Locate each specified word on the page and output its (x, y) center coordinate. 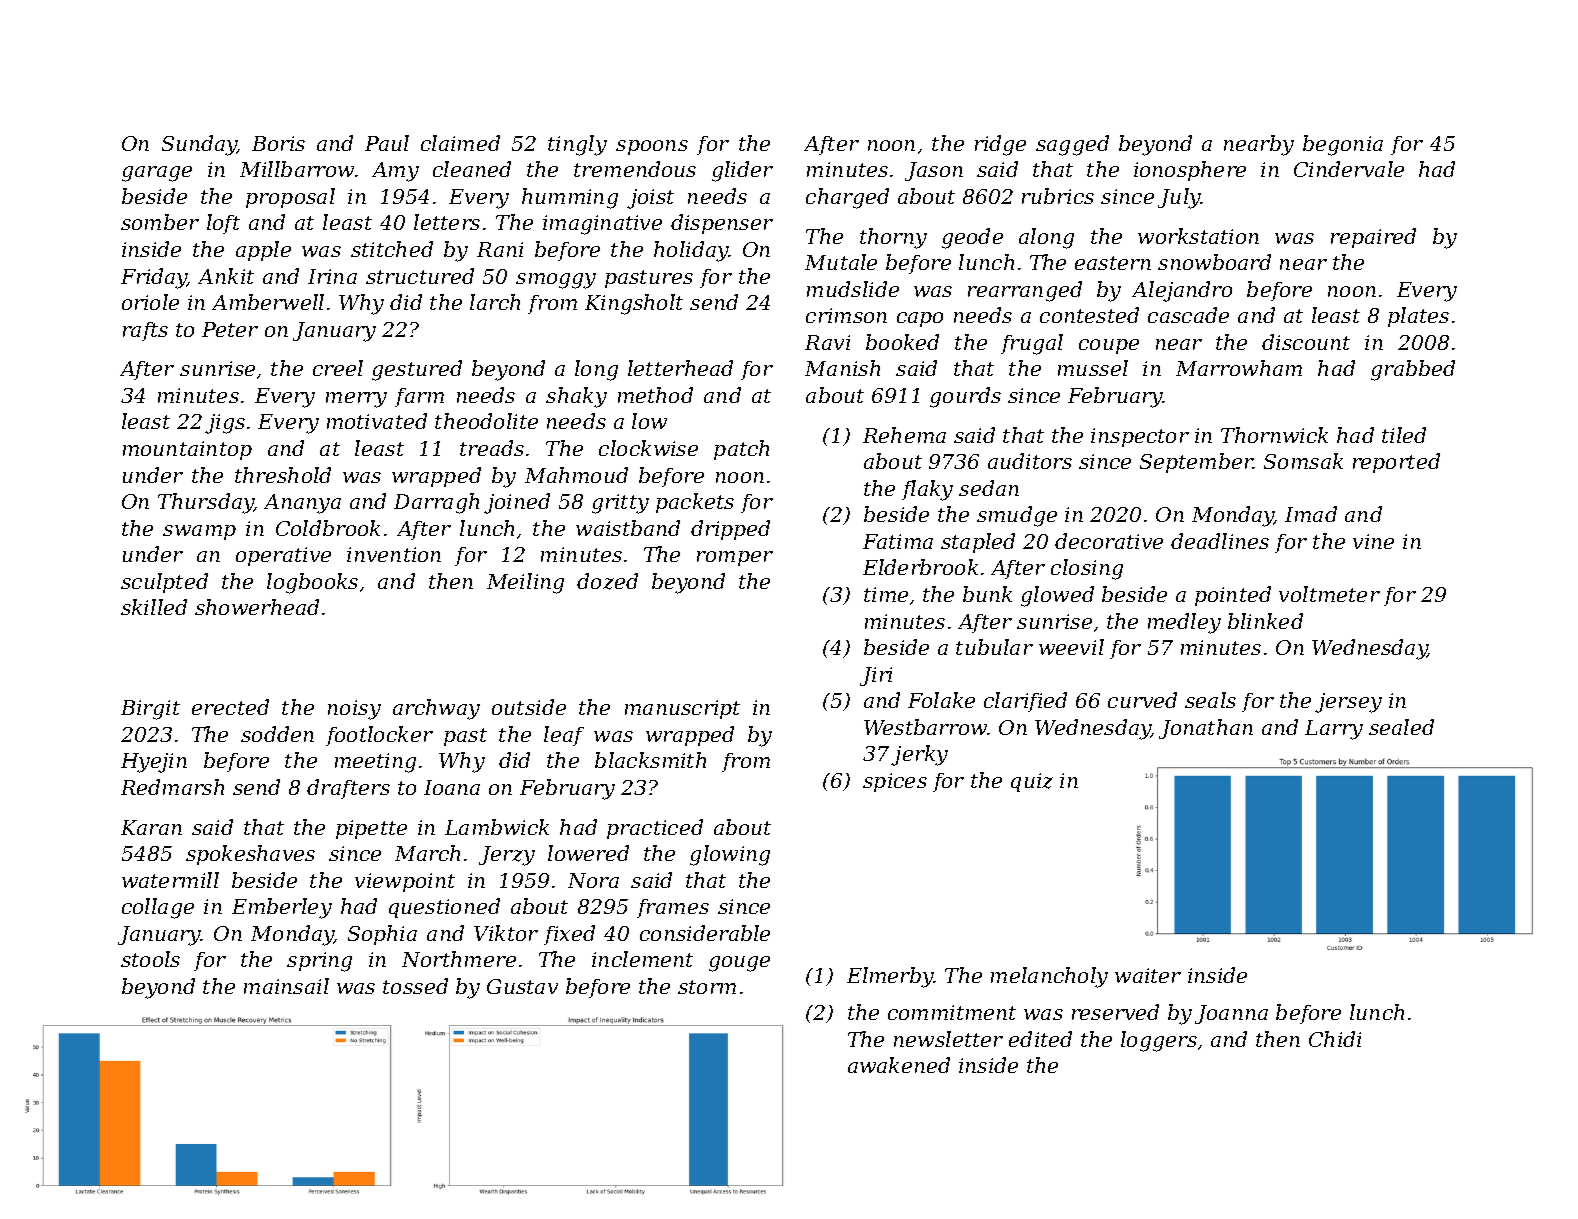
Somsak (1303, 461)
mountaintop (187, 450)
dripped (730, 530)
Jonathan (1206, 729)
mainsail (286, 986)
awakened (899, 1065)
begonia (1343, 145)
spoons (652, 147)
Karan (151, 827)
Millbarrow (297, 169)
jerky (919, 755)
